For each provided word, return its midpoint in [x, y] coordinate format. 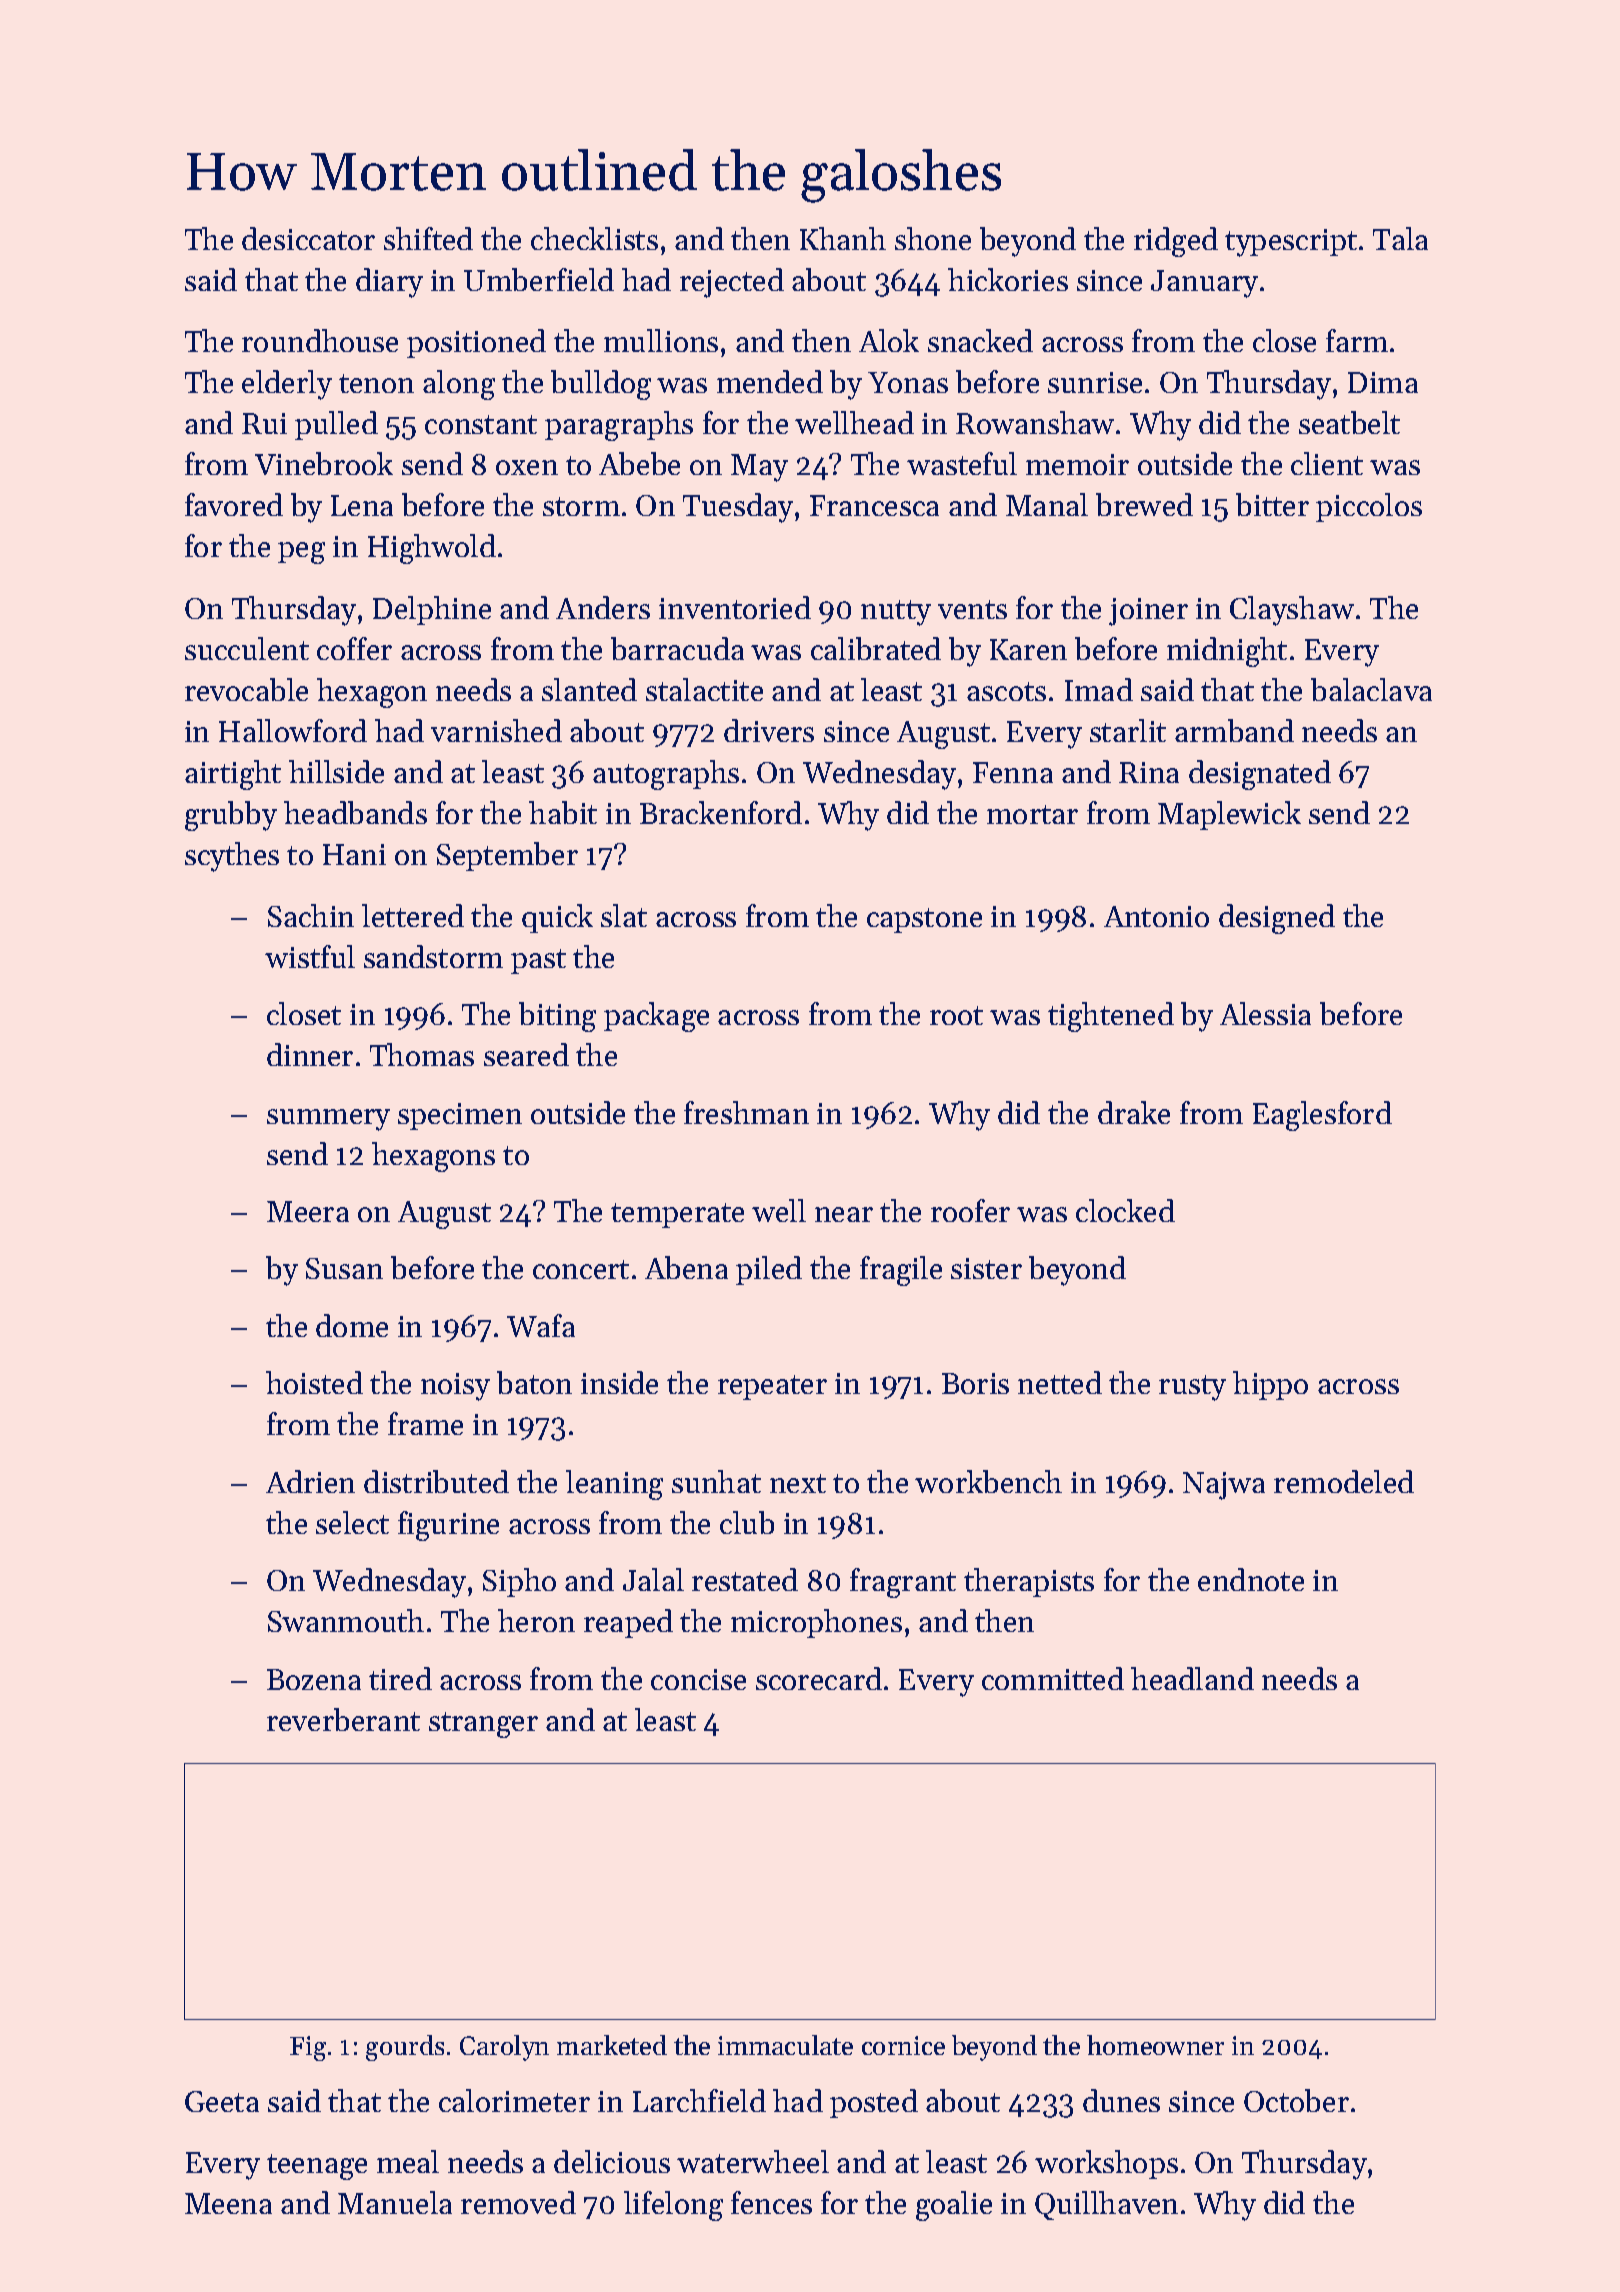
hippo [1270, 1385]
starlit [1128, 730]
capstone [924, 920]
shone [933, 238]
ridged [1176, 242]
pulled [336, 425]
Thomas [422, 1054]
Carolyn [504, 2048]
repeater [772, 1387]
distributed [436, 1481]
